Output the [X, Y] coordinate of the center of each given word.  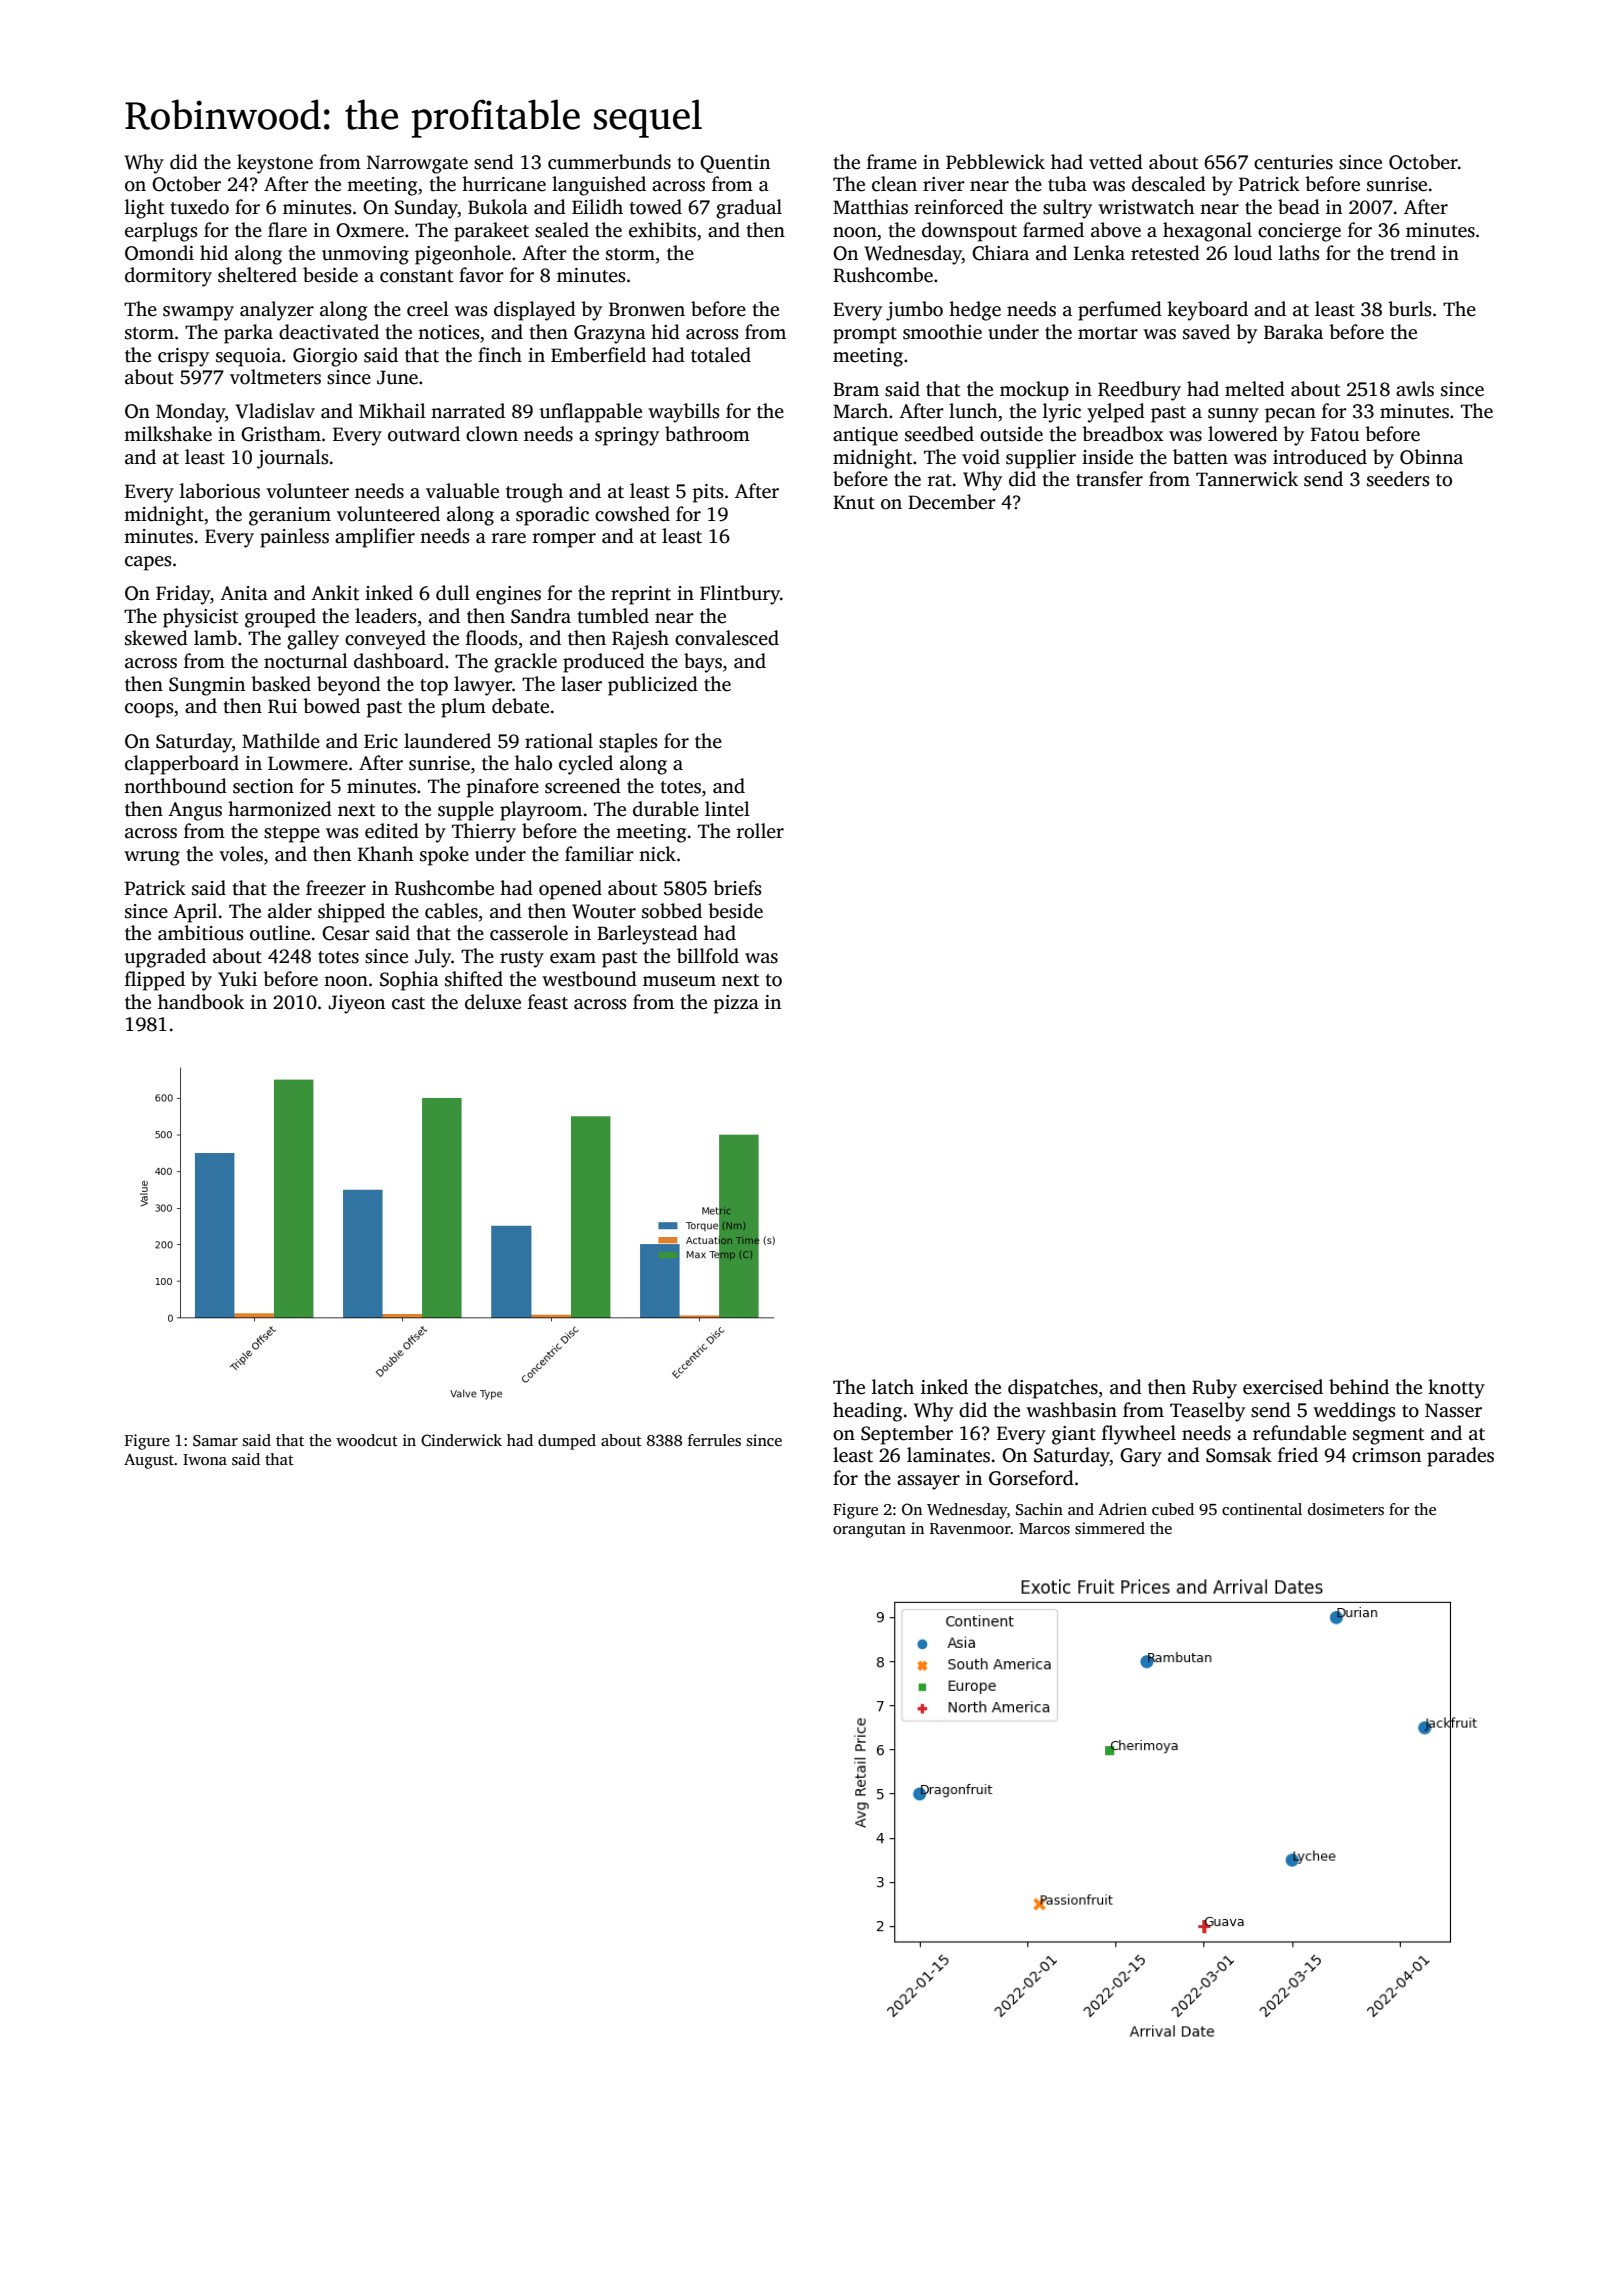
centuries [1293, 162]
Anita [244, 593]
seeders [1398, 479]
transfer [1109, 479]
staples [628, 743]
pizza [736, 1004]
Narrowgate [417, 164]
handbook [201, 1002]
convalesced [727, 638]
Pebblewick [995, 162]
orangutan [869, 1531]
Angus [195, 811]
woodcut [367, 1440]
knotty [1456, 1389]
